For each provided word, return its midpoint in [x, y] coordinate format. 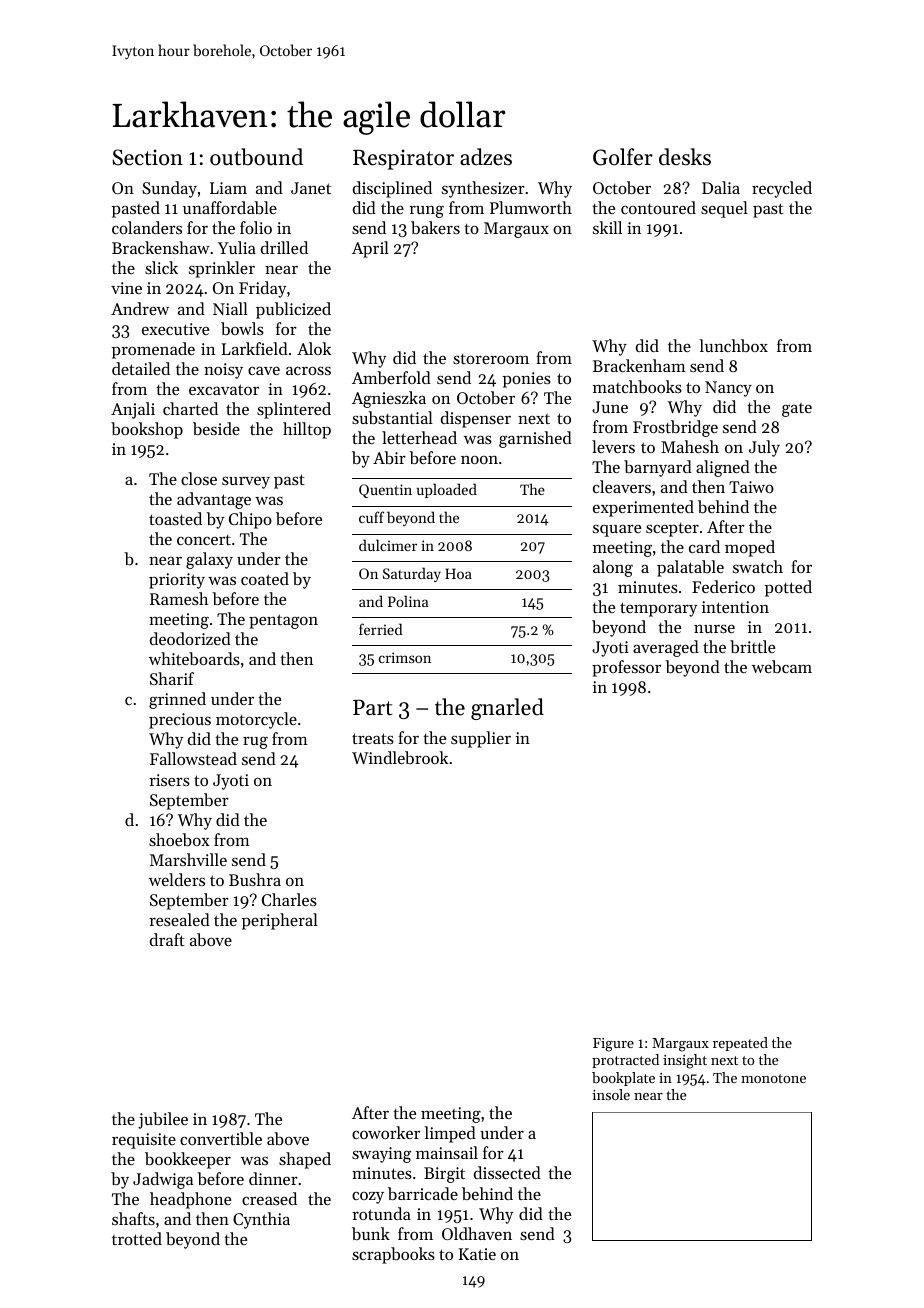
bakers [435, 227]
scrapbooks [393, 1255]
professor [626, 668]
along [613, 568]
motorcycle [256, 720]
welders [177, 879]
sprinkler [222, 269]
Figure [613, 1045]
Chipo [250, 520]
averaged [666, 648]
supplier [481, 739]
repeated [740, 1044]
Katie [477, 1254]
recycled [782, 189]
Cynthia [261, 1220]
